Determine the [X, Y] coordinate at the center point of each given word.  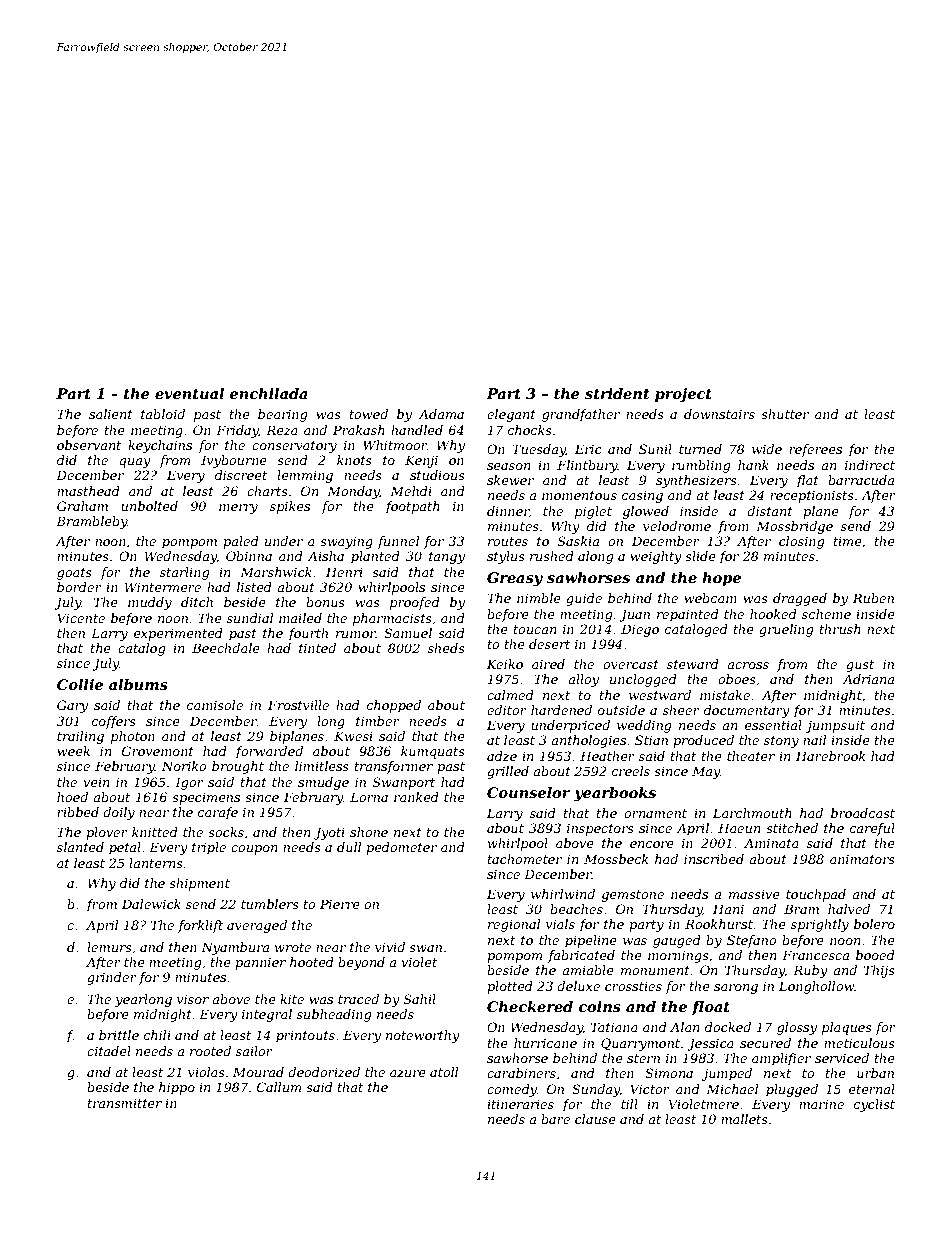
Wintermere [163, 587]
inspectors [600, 829]
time [848, 541]
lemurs [109, 947]
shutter [785, 414]
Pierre [340, 904]
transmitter [125, 1103]
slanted [80, 847]
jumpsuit [835, 726]
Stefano [751, 941]
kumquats [433, 752]
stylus [506, 557]
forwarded [269, 752]
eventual [189, 393]
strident [617, 393]
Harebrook [831, 756]
